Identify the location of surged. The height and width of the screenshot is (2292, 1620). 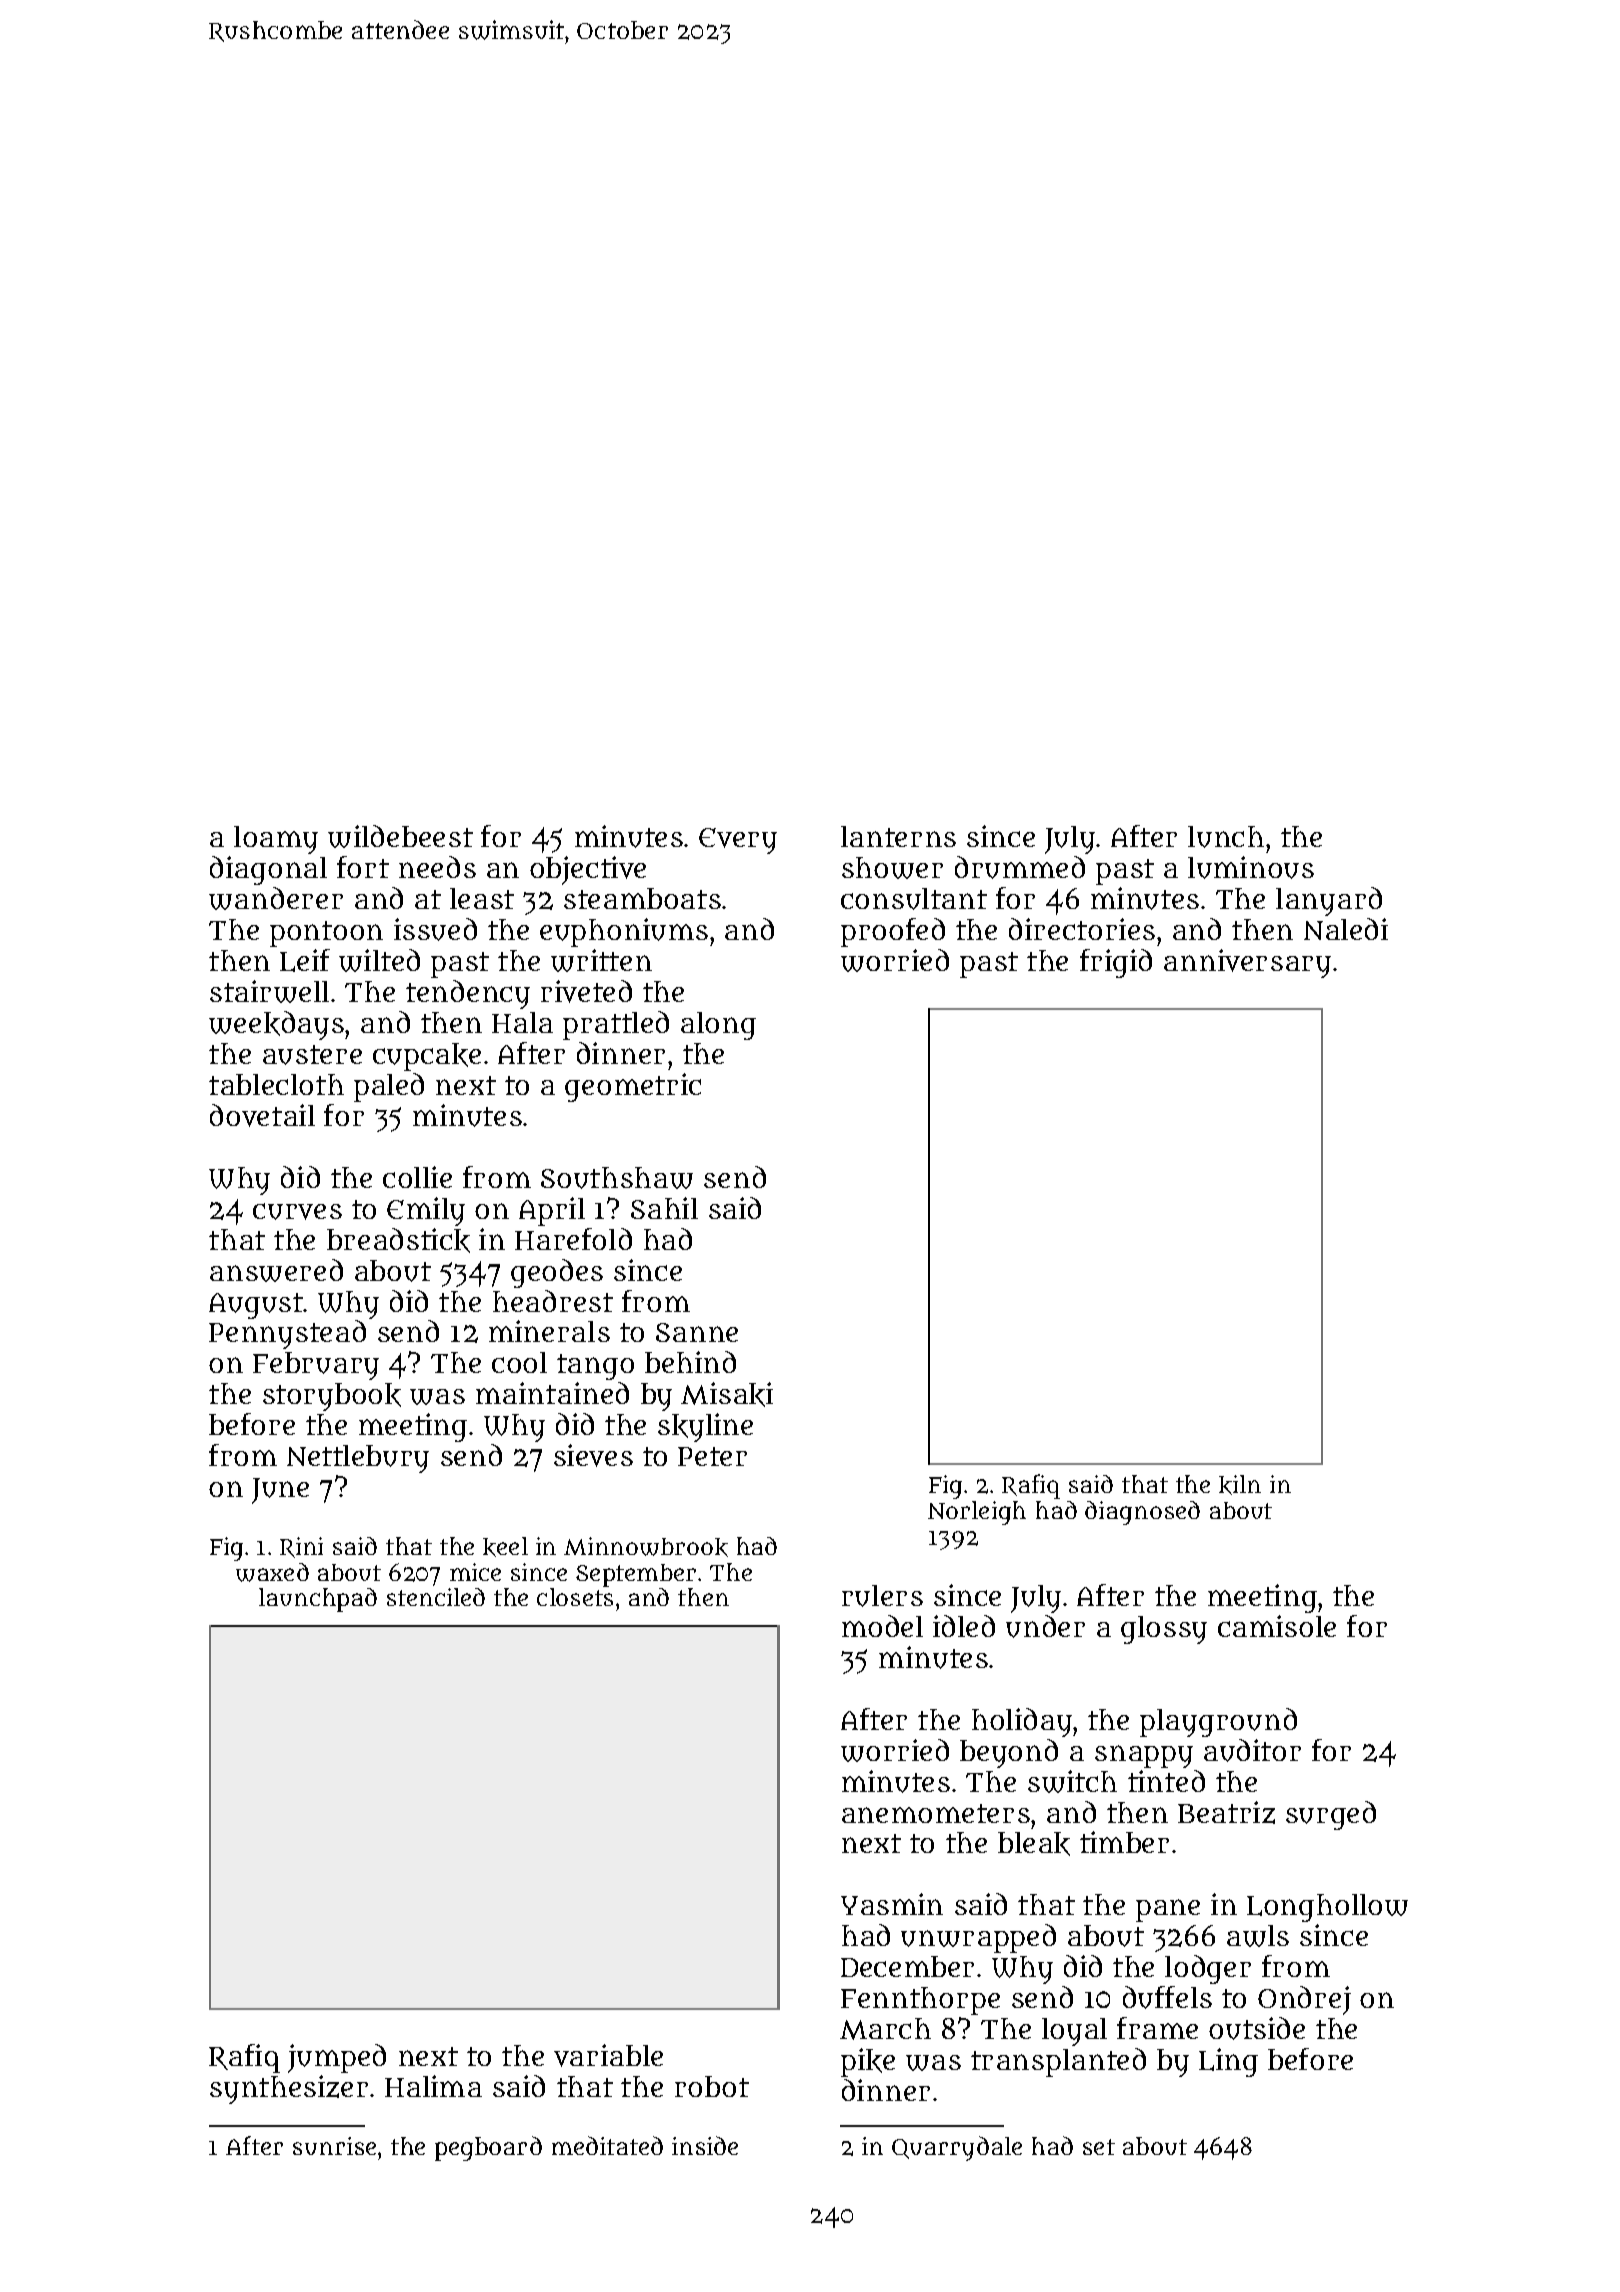
(1331, 1815).
